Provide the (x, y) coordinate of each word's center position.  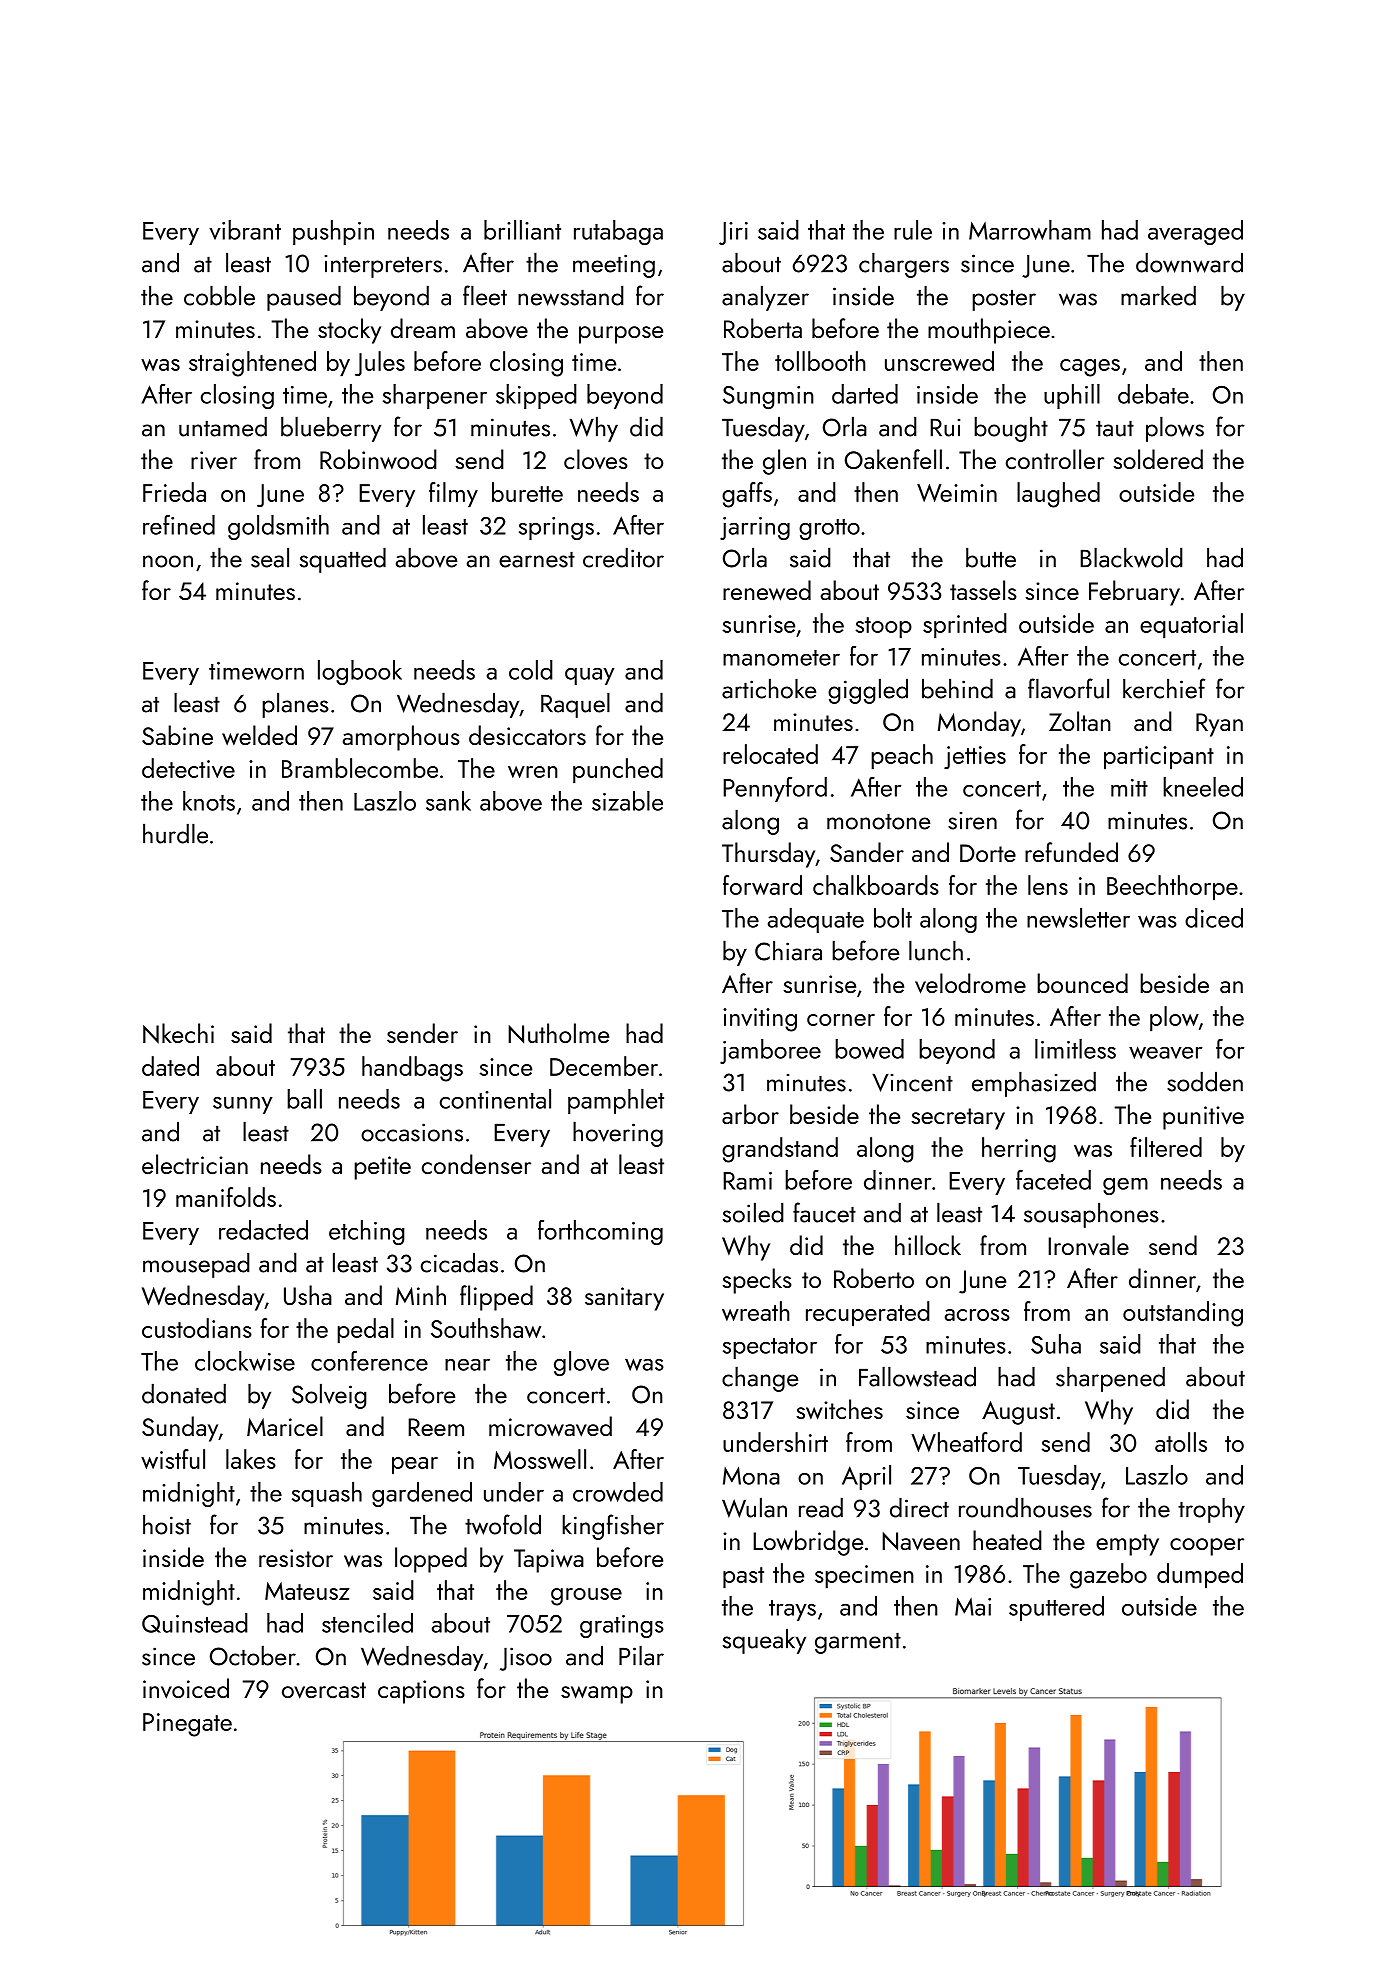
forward (762, 885)
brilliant (522, 230)
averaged (1195, 232)
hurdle (175, 833)
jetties (975, 757)
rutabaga (618, 232)
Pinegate (187, 1725)
